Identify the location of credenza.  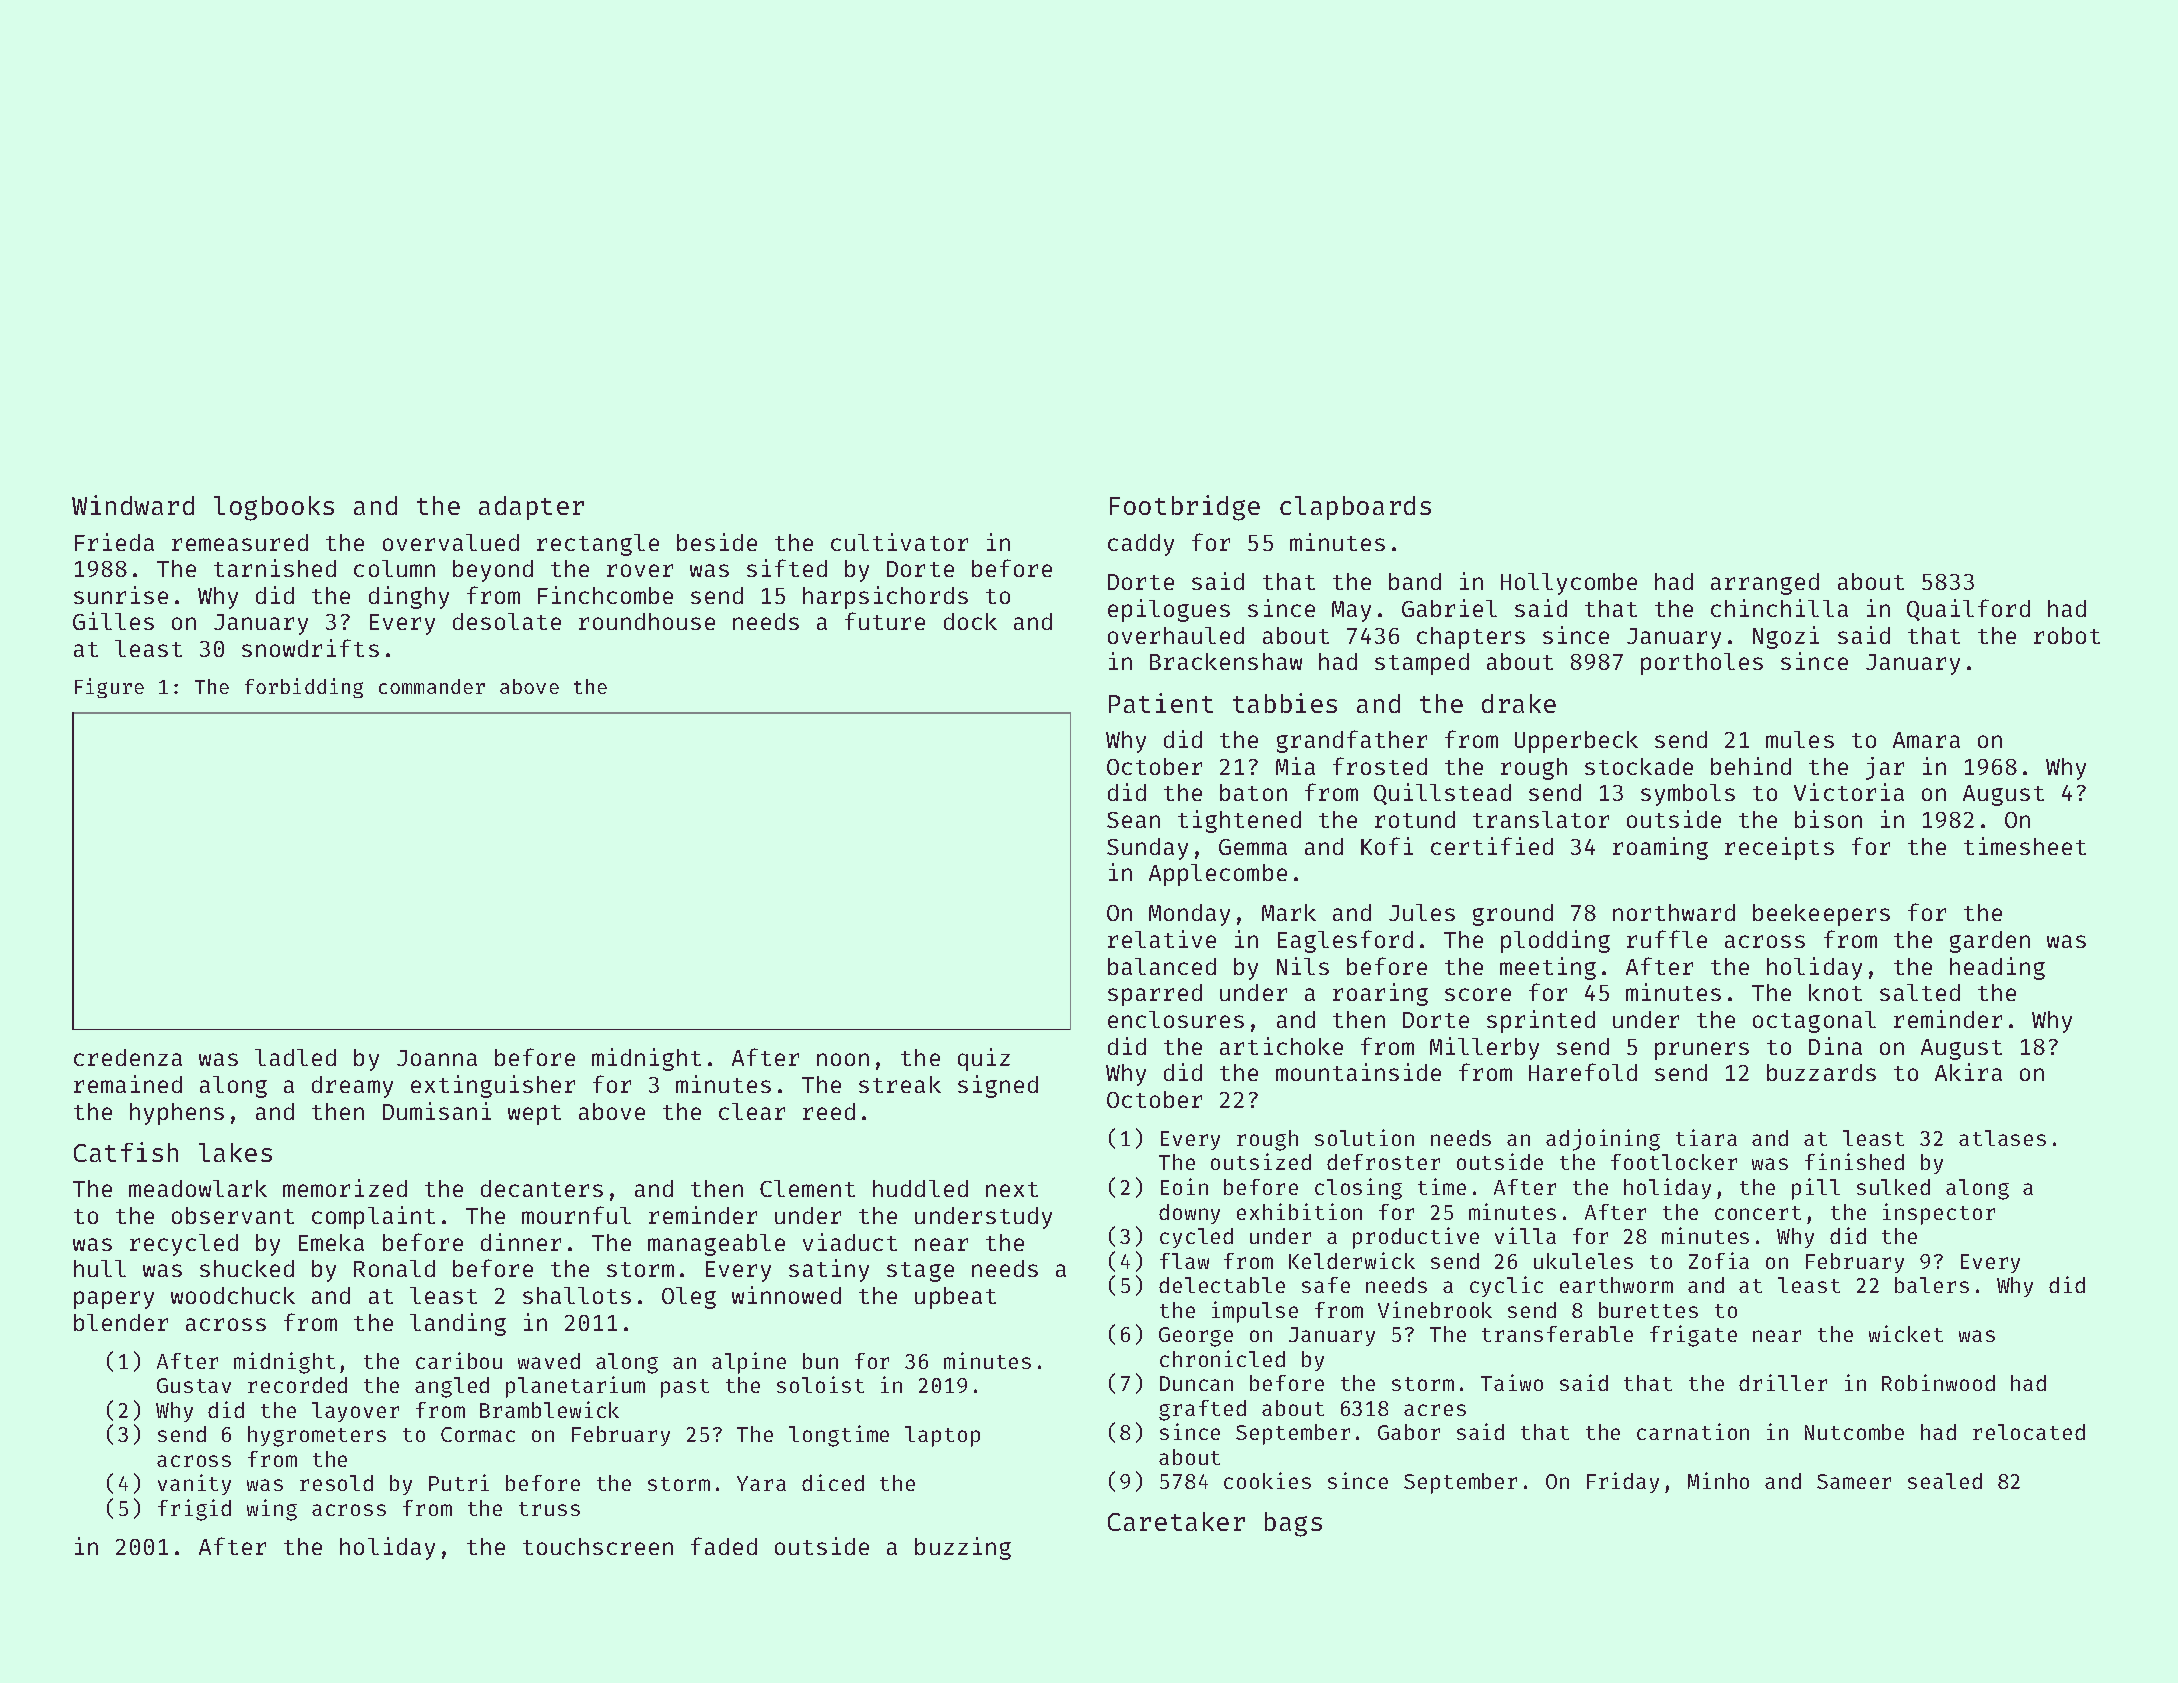
(128, 1057).
